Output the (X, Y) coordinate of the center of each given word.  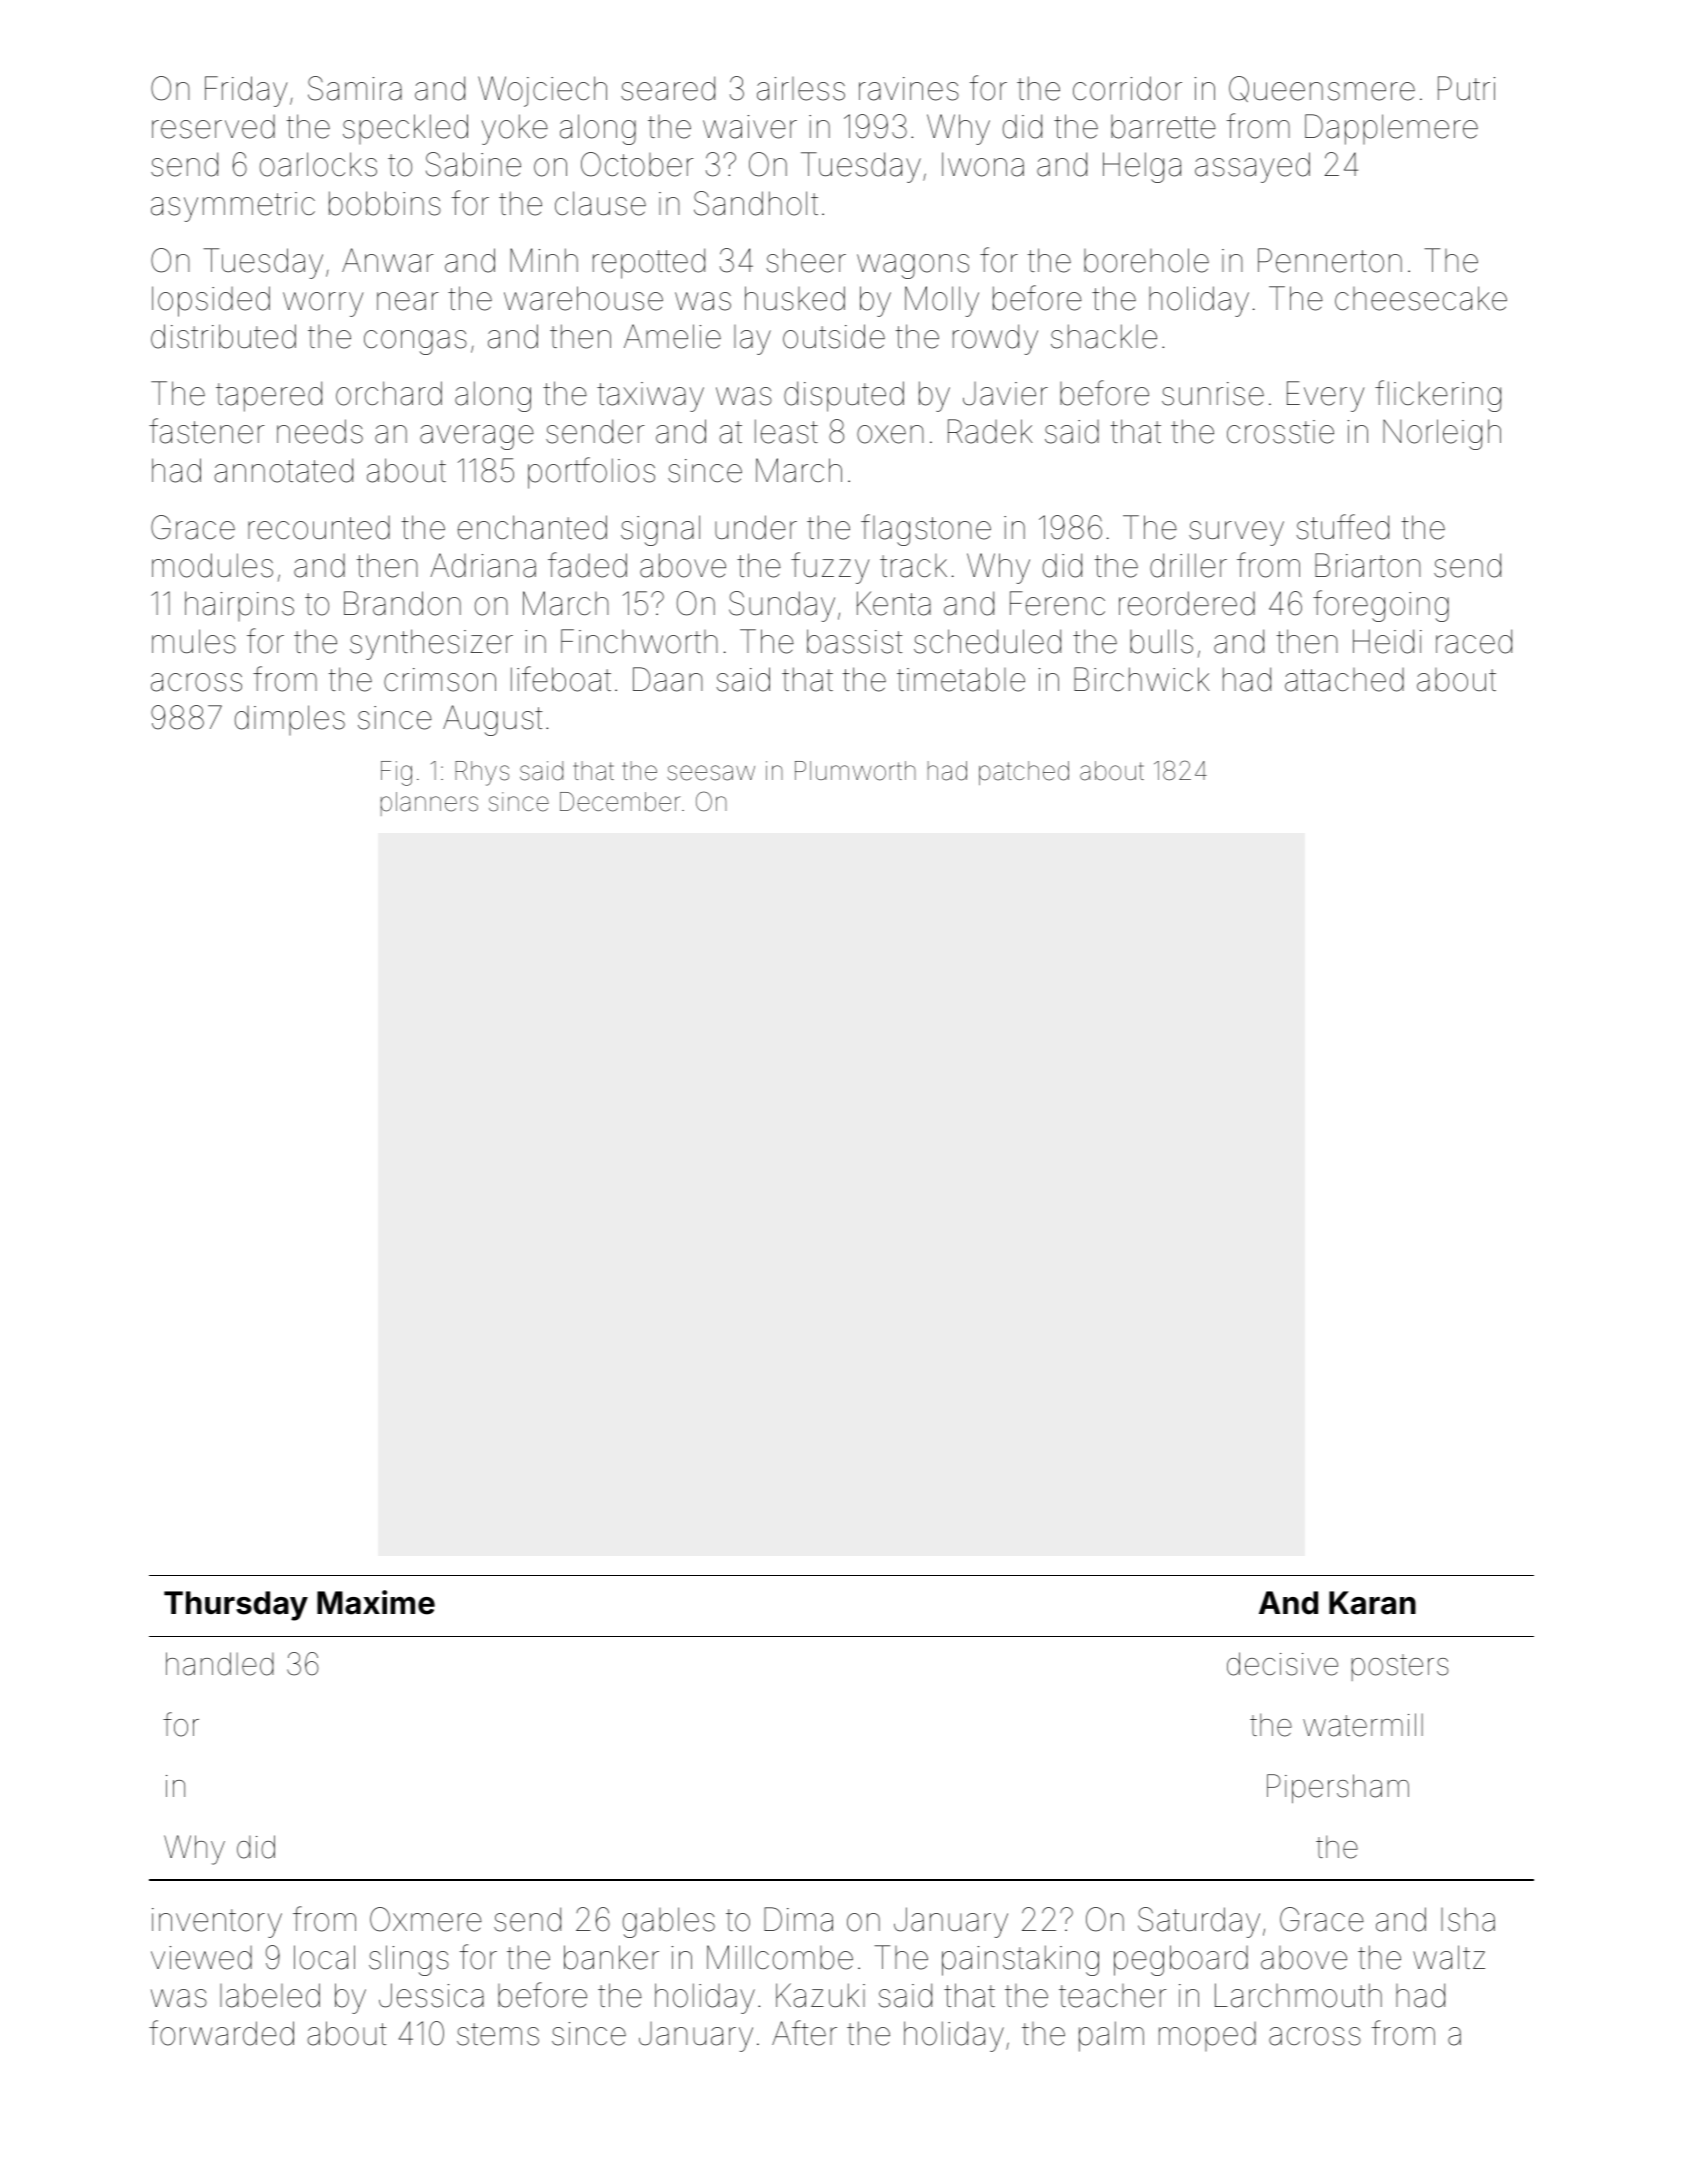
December (620, 802)
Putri (1466, 88)
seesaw (711, 773)
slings (409, 1960)
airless (801, 89)
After (804, 2033)
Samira (355, 88)
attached (1344, 680)
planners (429, 804)
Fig (396, 773)
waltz (1449, 1957)
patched (1024, 773)
